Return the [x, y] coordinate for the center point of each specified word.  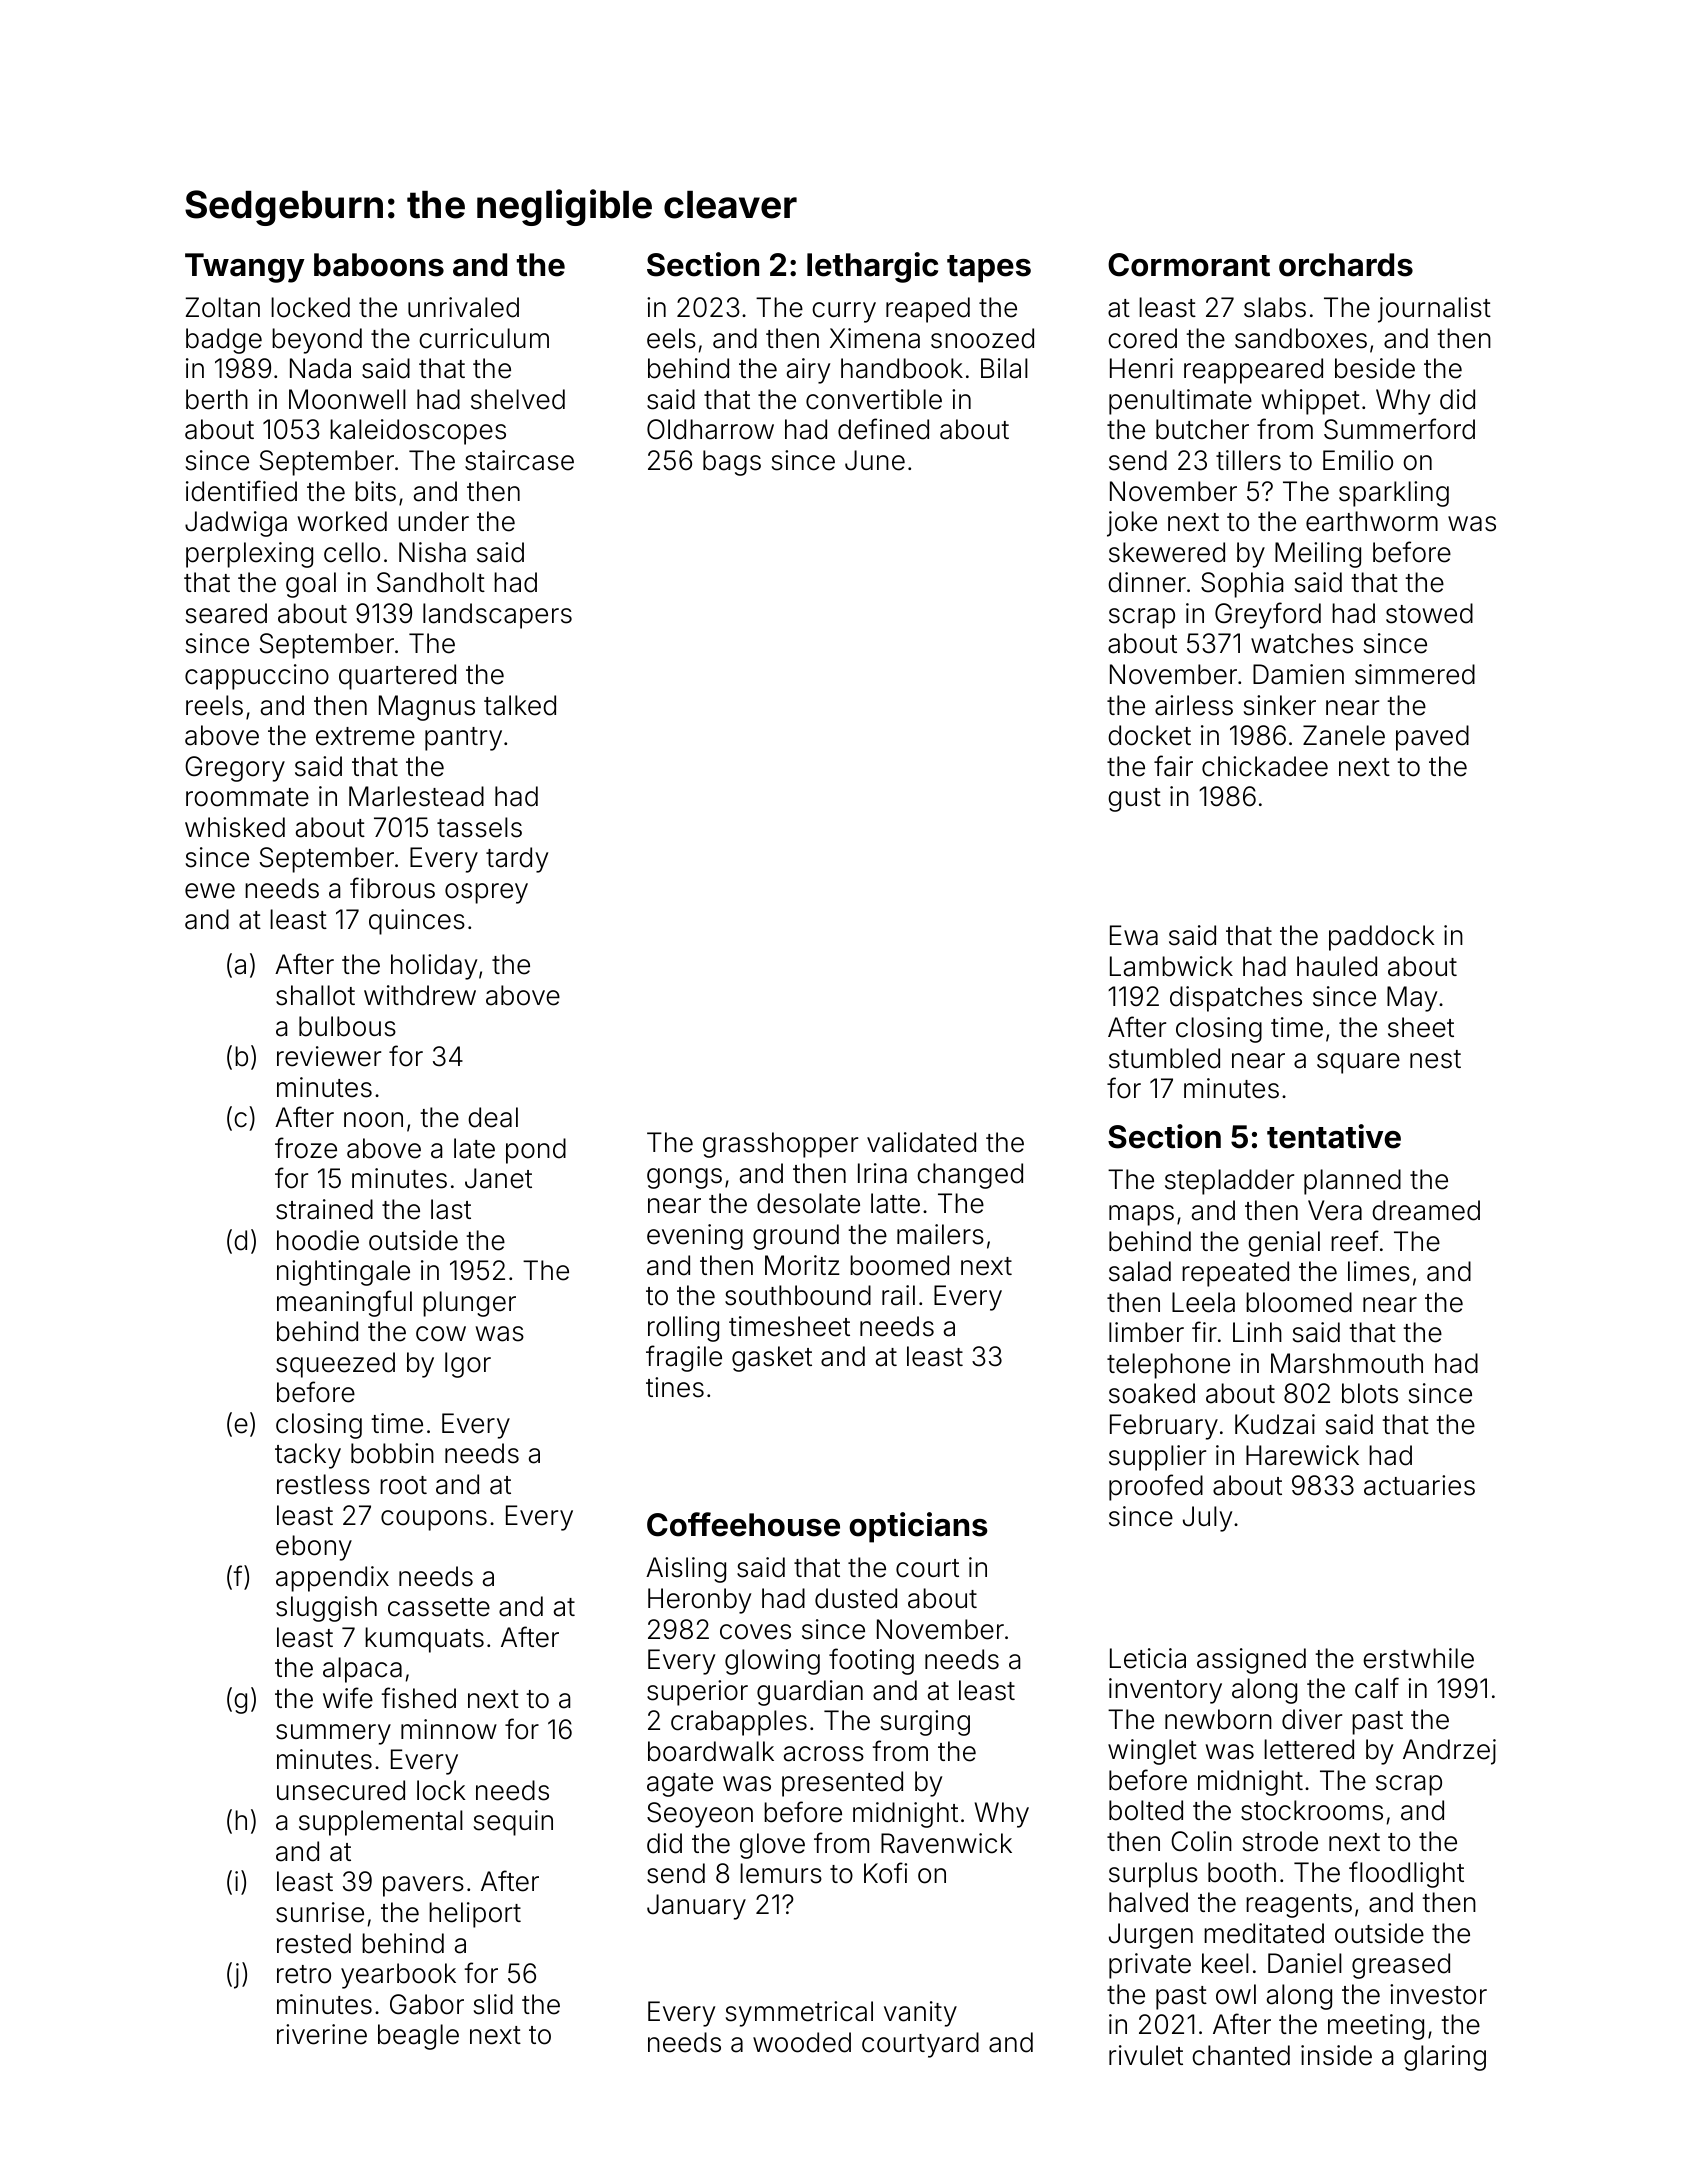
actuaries [1419, 1485]
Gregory [235, 769]
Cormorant [1189, 265]
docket [1149, 735]
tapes [989, 269]
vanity [920, 2014]
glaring [1445, 2058]
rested [314, 1943]
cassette [439, 1607]
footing [871, 1661]
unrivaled [463, 307]
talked [520, 705]
